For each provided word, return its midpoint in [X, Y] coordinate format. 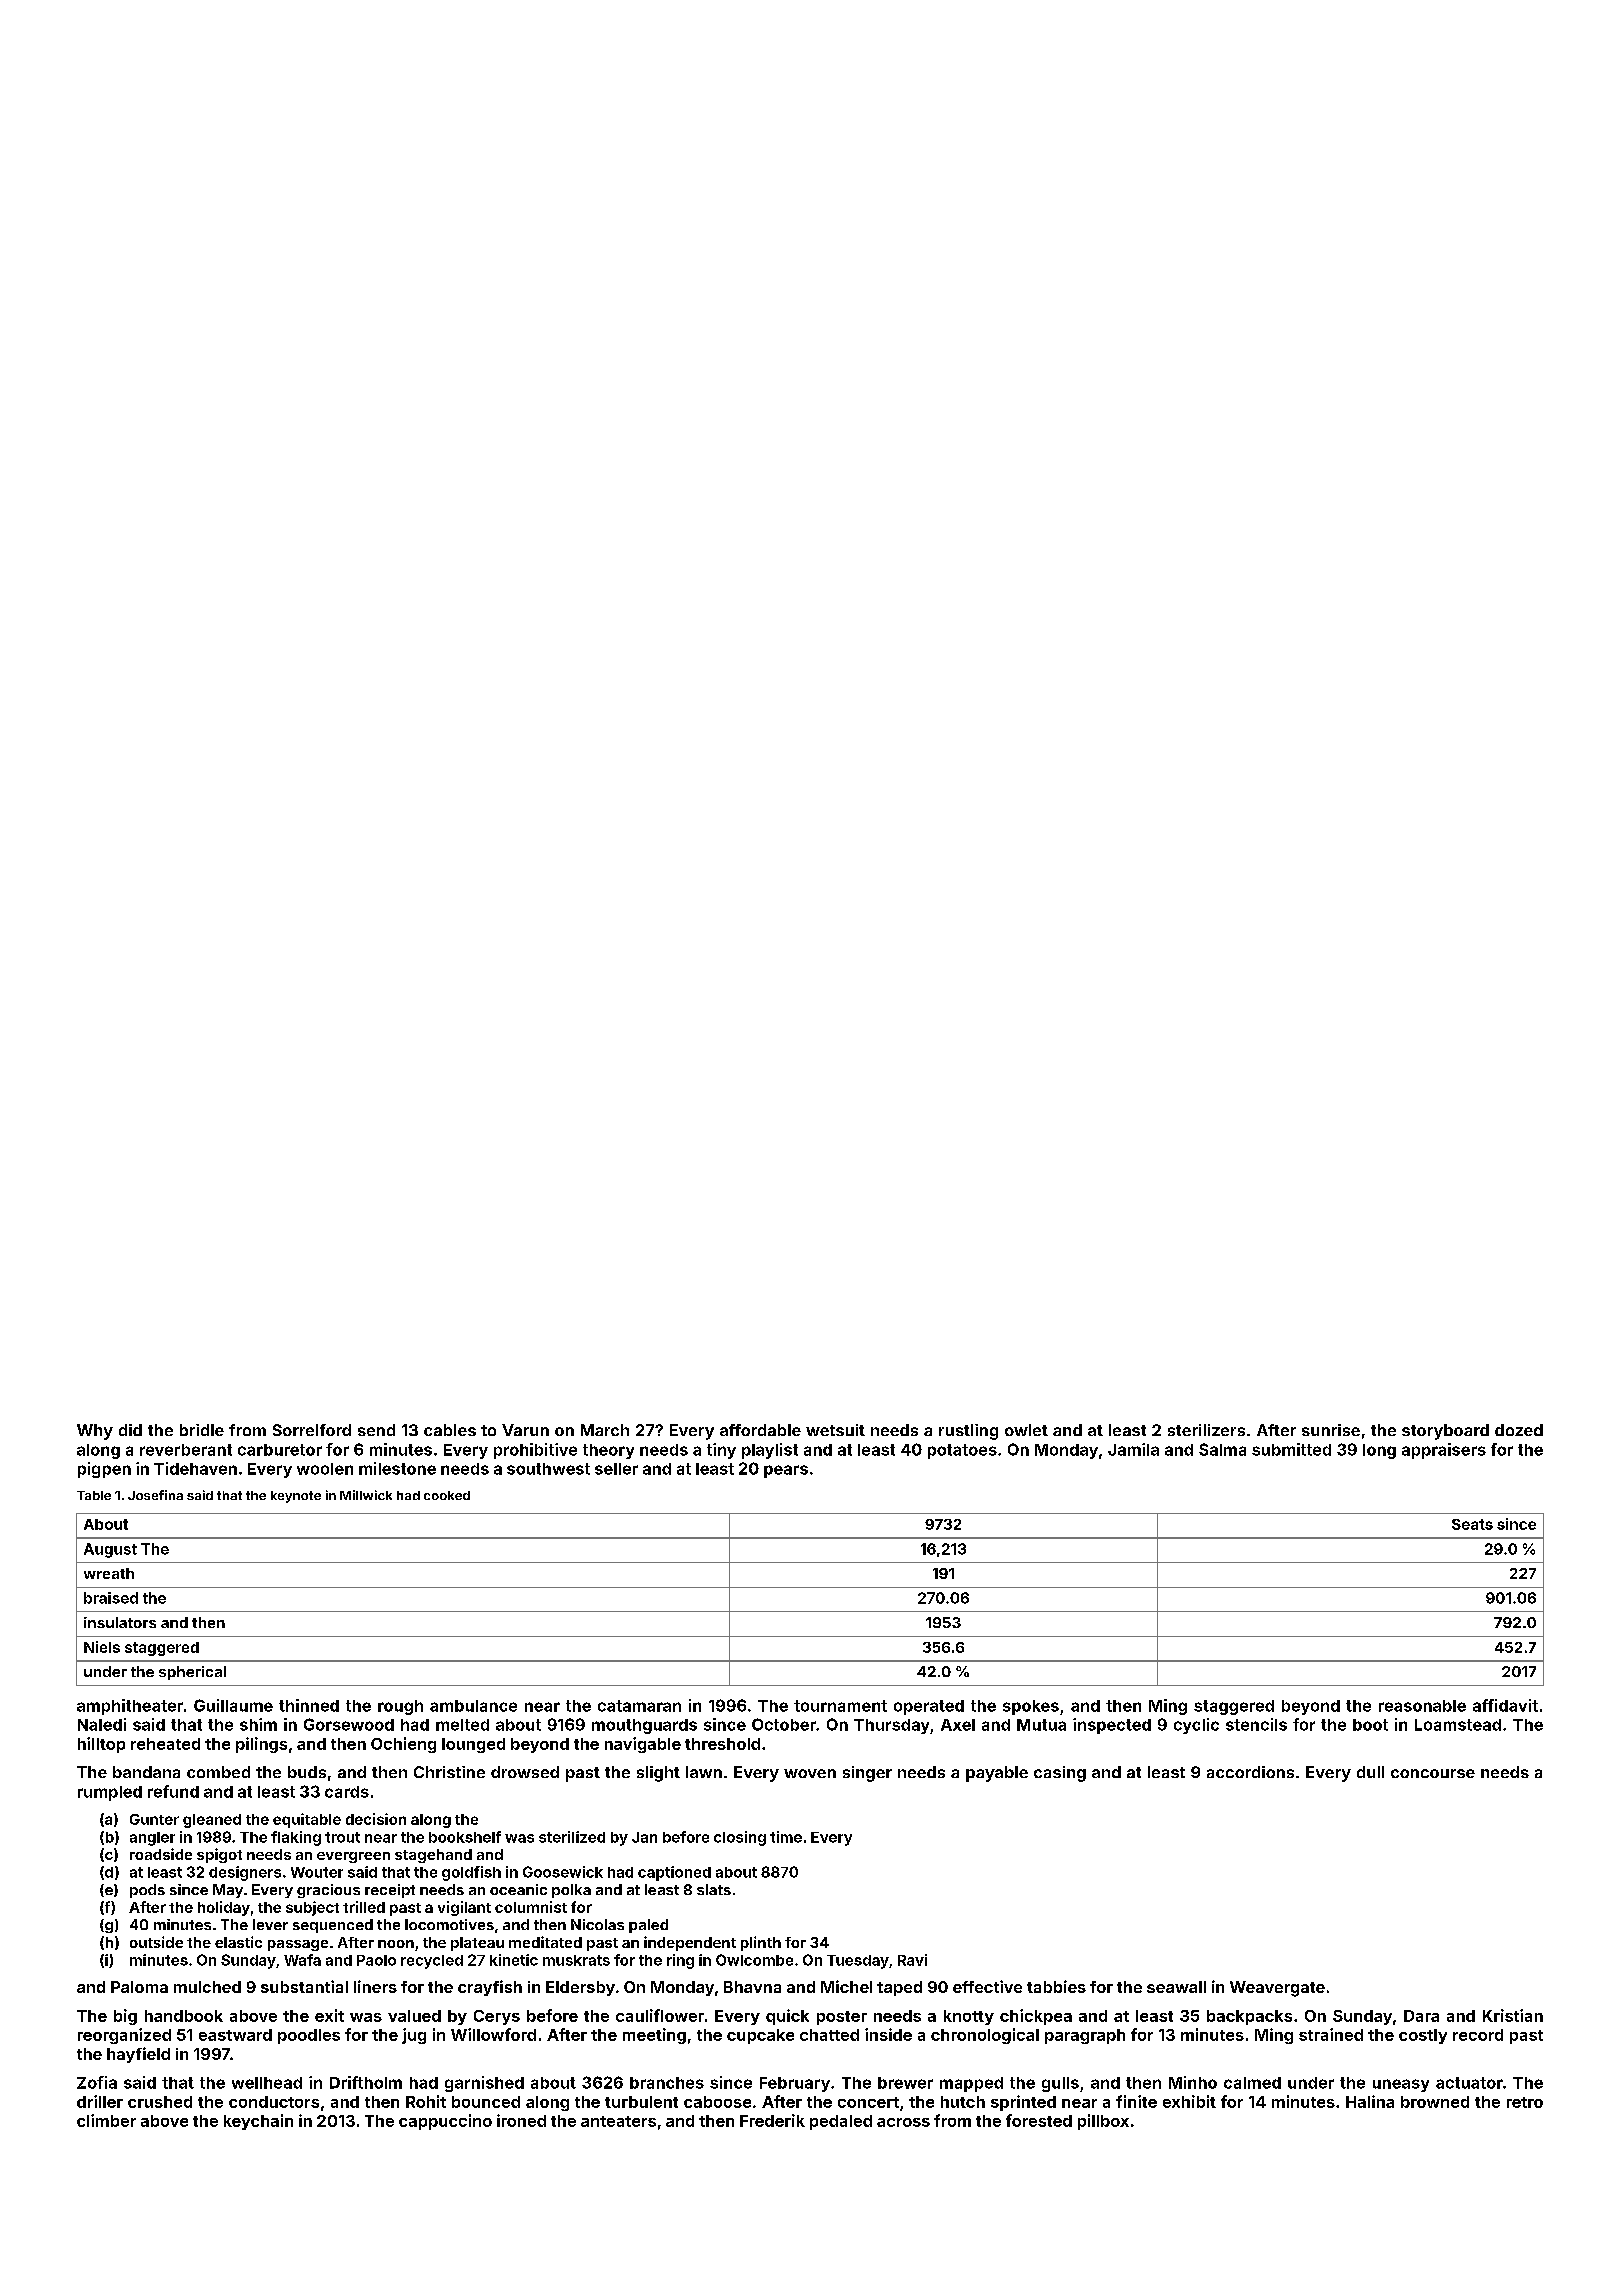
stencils [1256, 1724]
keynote [296, 1497]
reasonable [1422, 1706]
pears [786, 1471]
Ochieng [403, 1745]
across [903, 2122]
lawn [704, 1772]
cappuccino [445, 2122]
